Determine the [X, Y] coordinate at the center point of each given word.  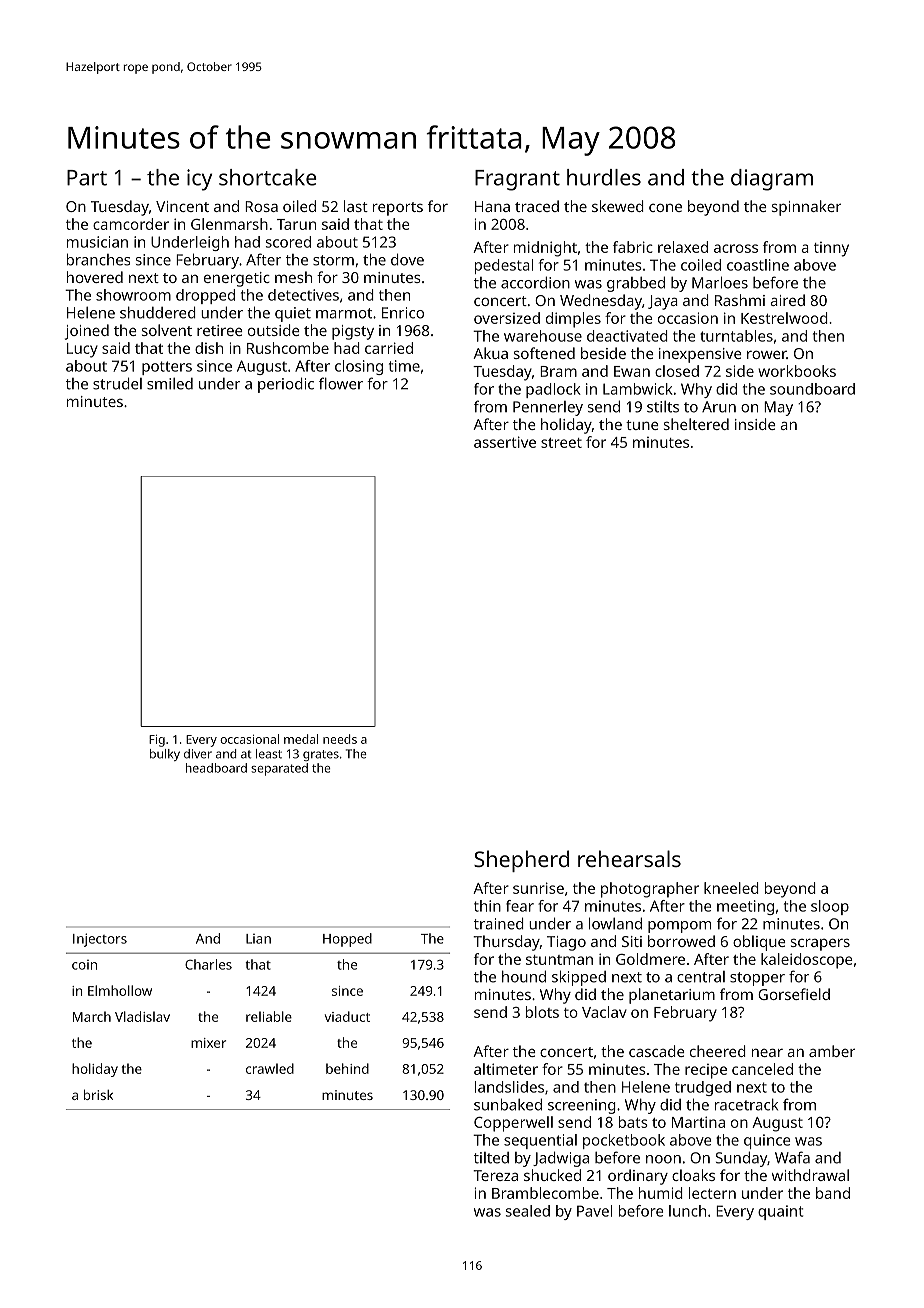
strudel [117, 383]
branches [98, 259]
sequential [540, 1141]
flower [341, 383]
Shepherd [521, 861]
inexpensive [700, 355]
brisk [98, 1094]
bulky [165, 755]
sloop [830, 907]
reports [398, 209]
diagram [772, 180]
